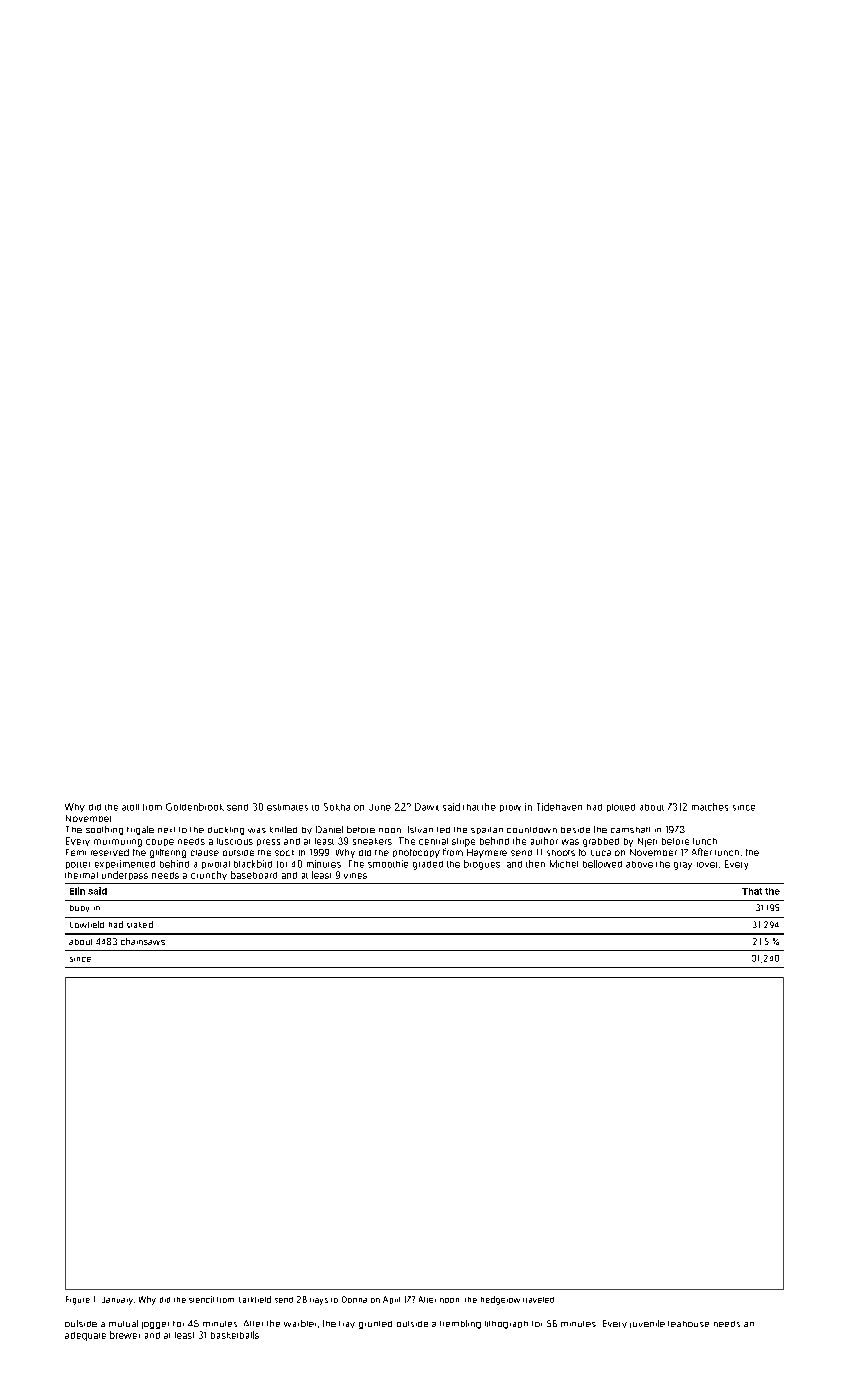 The image size is (849, 1400). I want to click on Goldenbrook, so click(195, 807).
